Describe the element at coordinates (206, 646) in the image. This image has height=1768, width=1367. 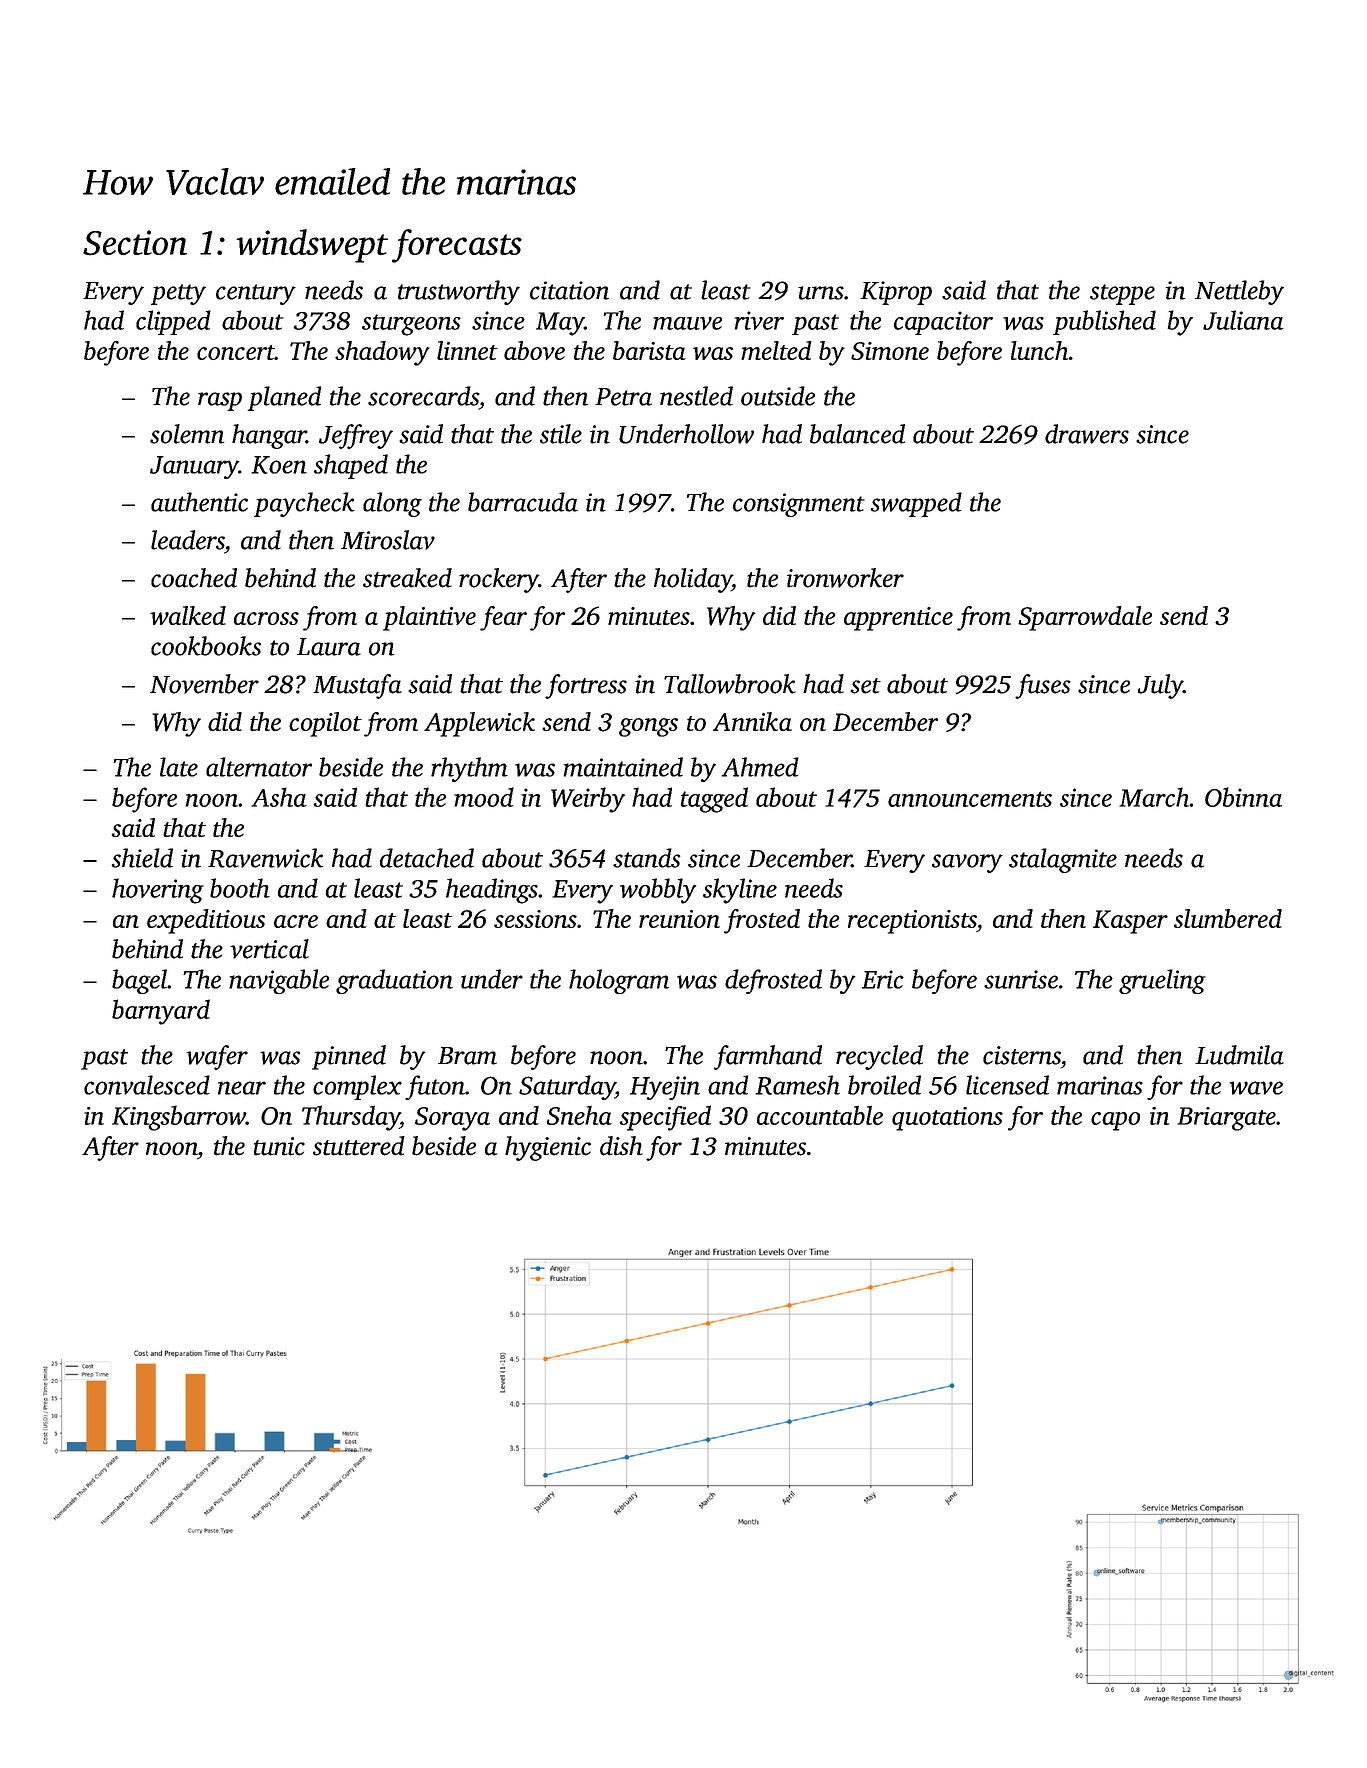
I see `cookbooks` at that location.
